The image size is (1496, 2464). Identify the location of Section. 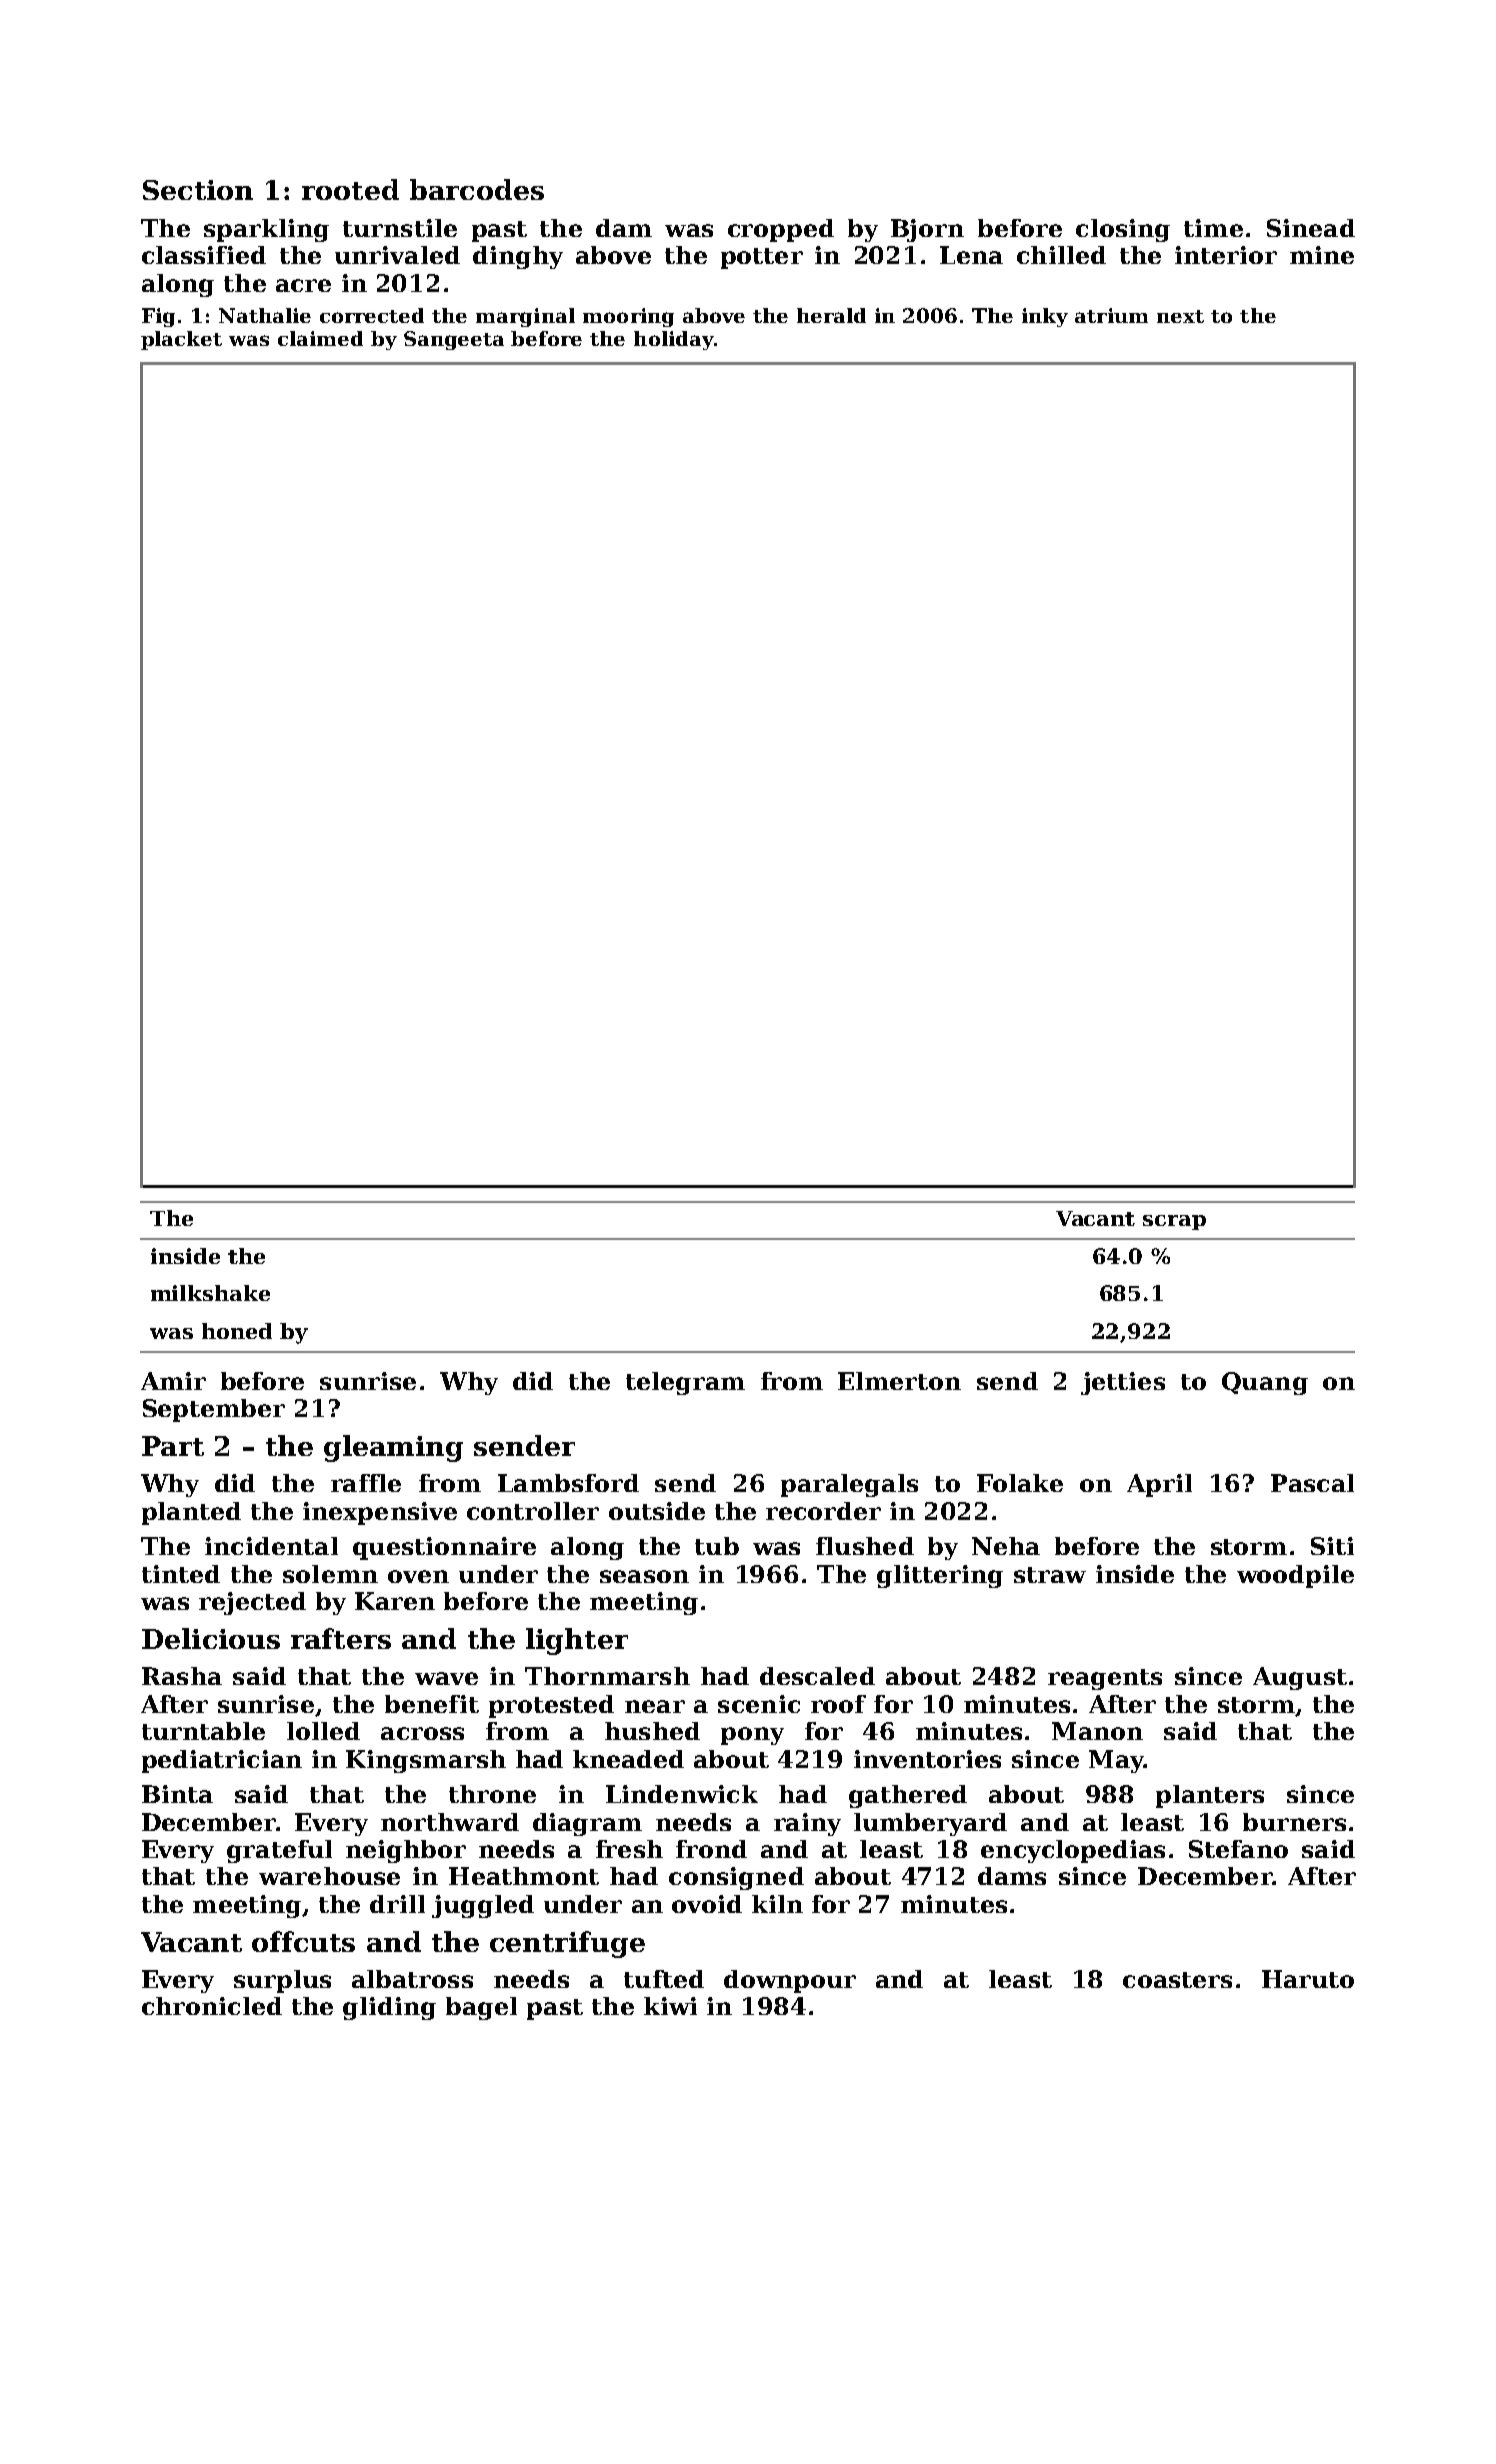
(198, 190).
